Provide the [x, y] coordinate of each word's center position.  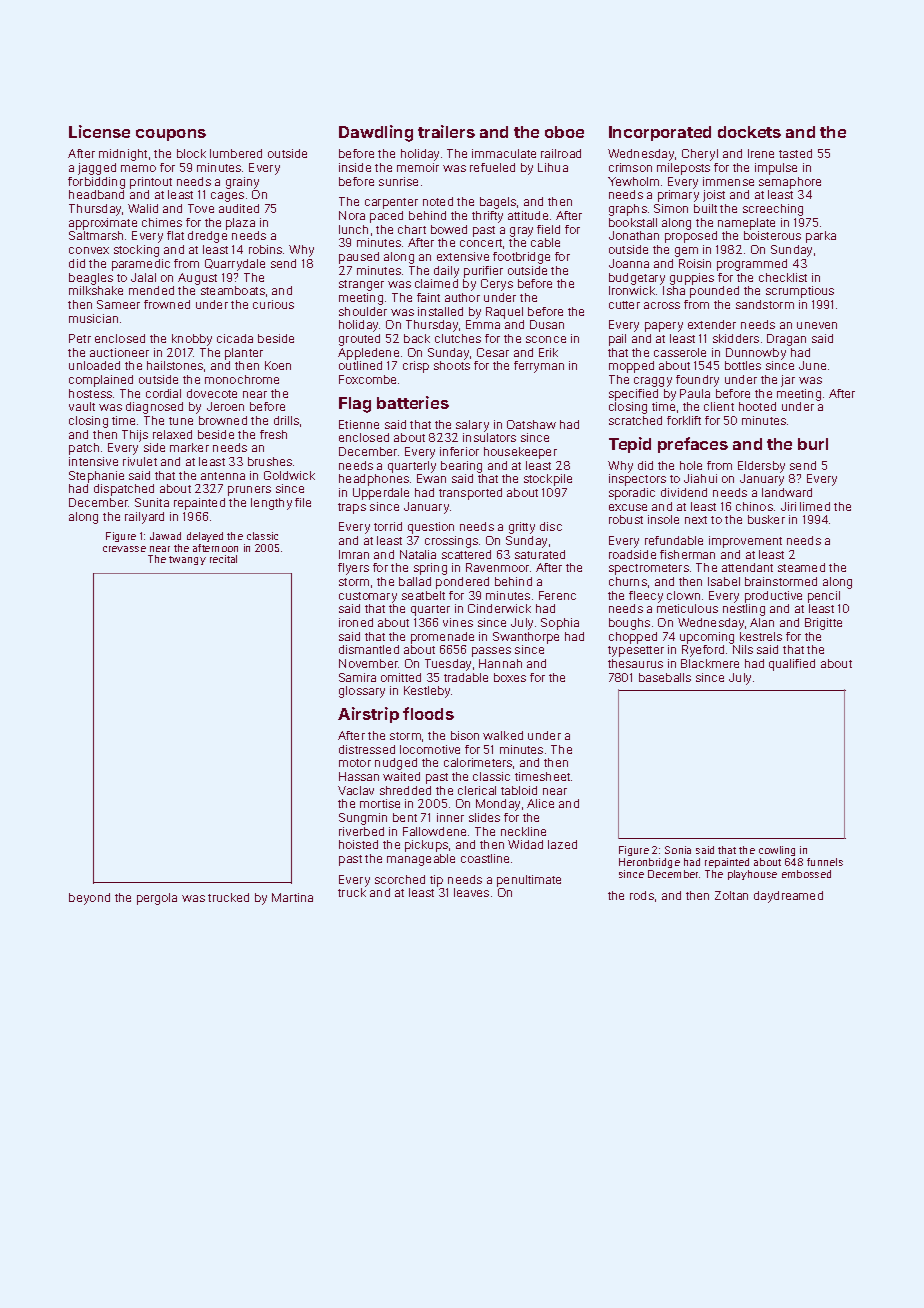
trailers [446, 131]
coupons [171, 135]
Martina [292, 897]
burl [813, 444]
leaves [471, 892]
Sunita [152, 502]
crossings [451, 542]
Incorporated [660, 133]
